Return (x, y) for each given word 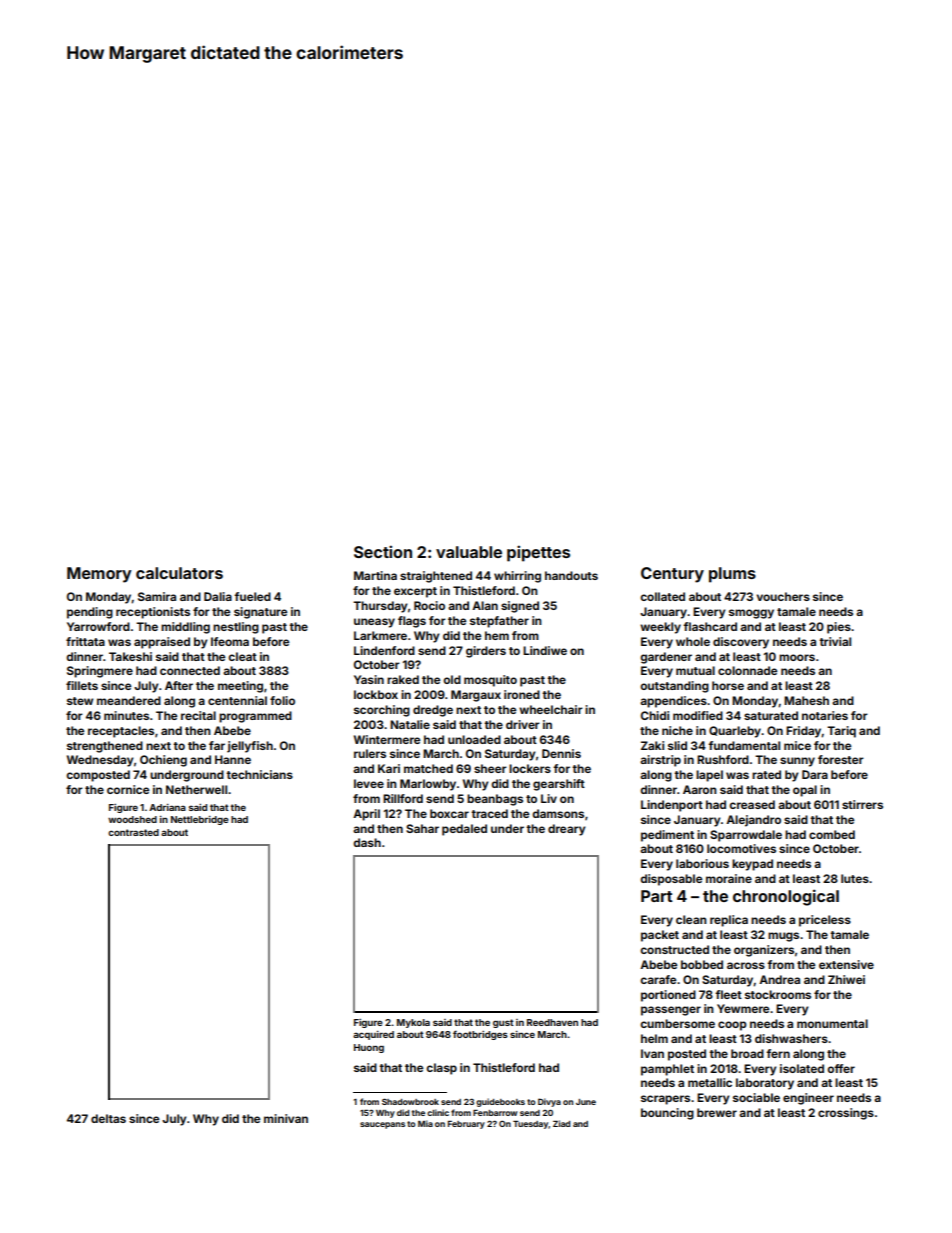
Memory (99, 575)
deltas (108, 1118)
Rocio (429, 605)
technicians (259, 774)
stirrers (862, 804)
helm (654, 1038)
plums (732, 575)
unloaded (474, 739)
